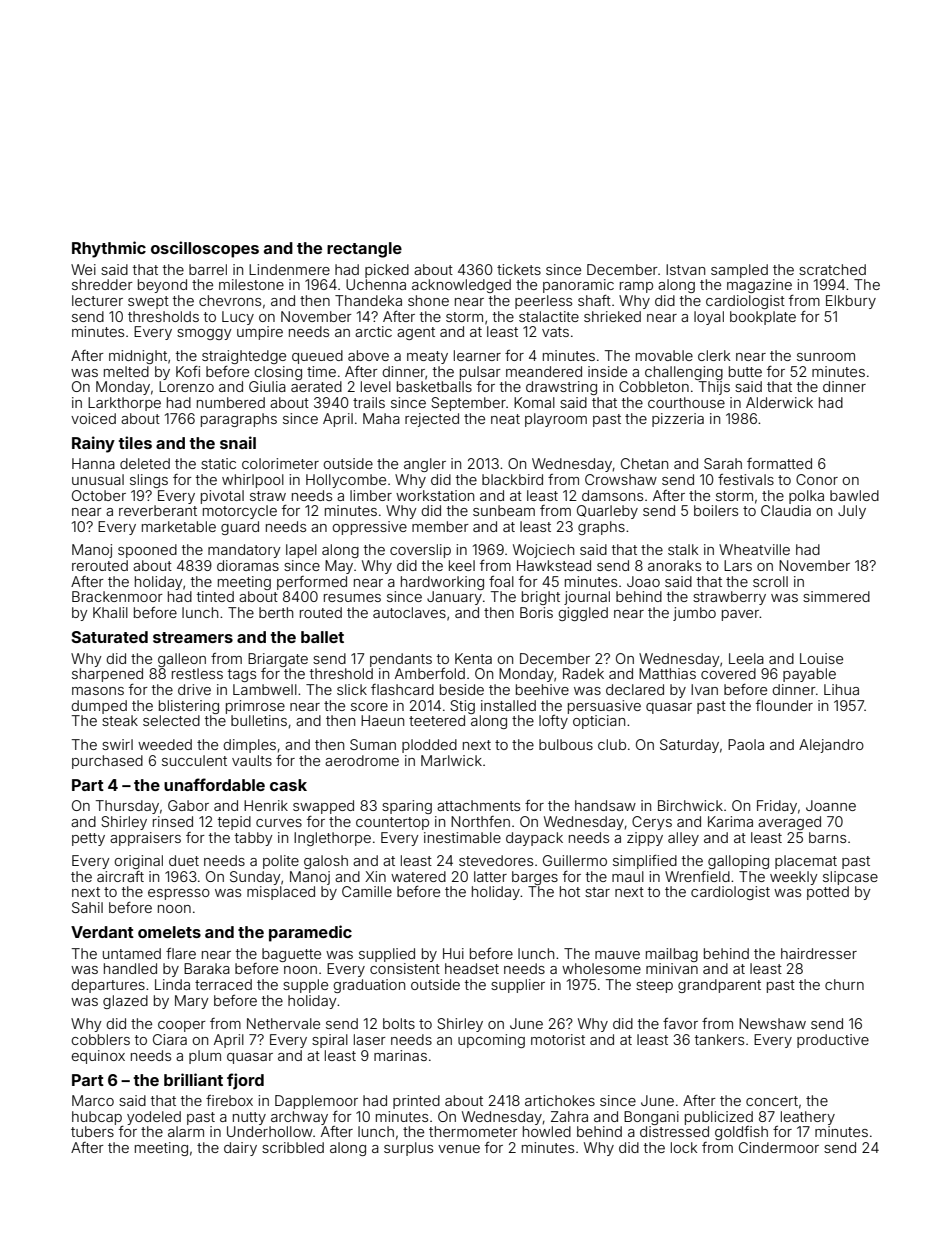 This screenshot has height=1233, width=952. What do you see at coordinates (346, 481) in the screenshot?
I see `Hollycombe` at bounding box center [346, 481].
